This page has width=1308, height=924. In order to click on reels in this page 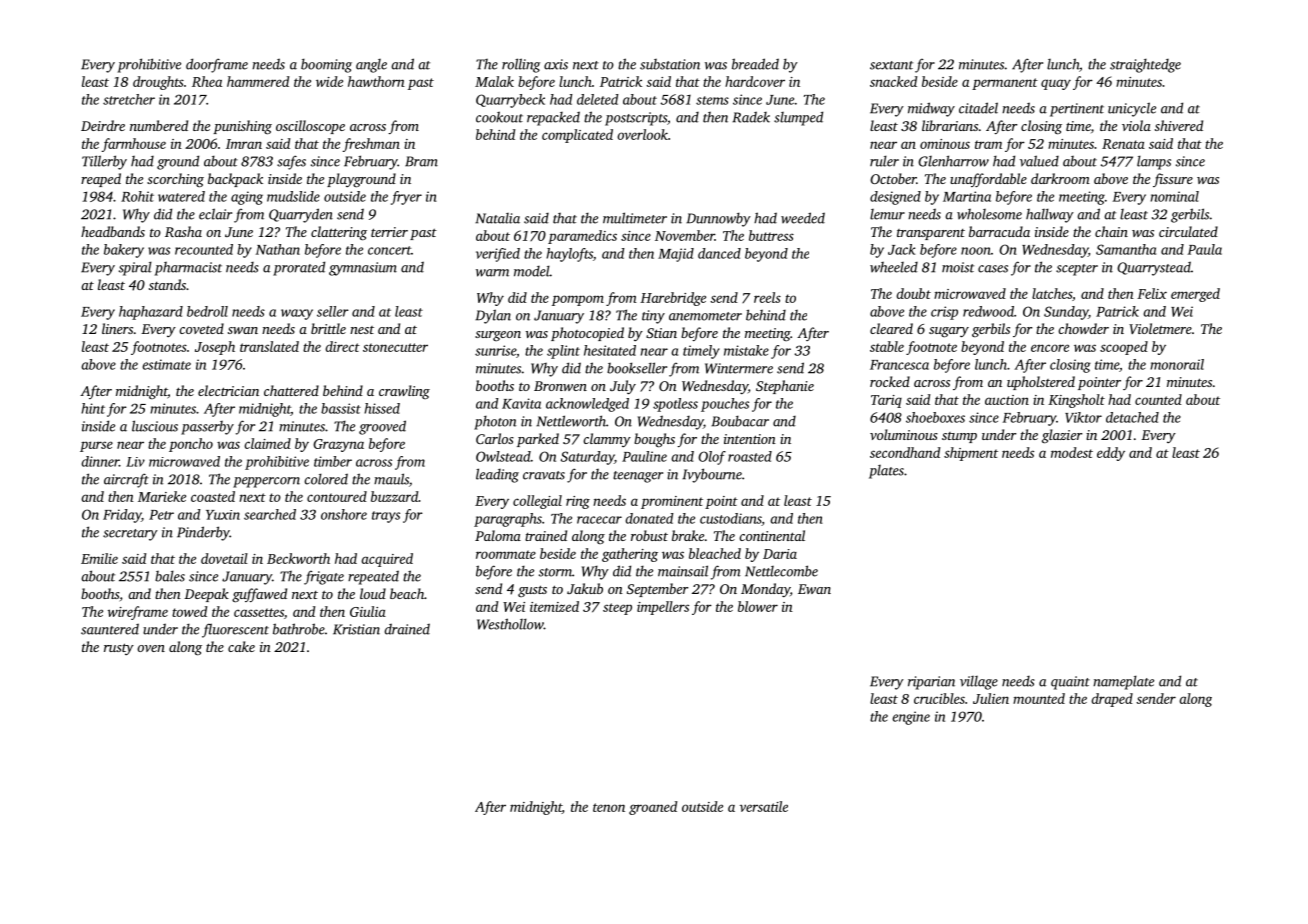, I will do `click(767, 297)`.
